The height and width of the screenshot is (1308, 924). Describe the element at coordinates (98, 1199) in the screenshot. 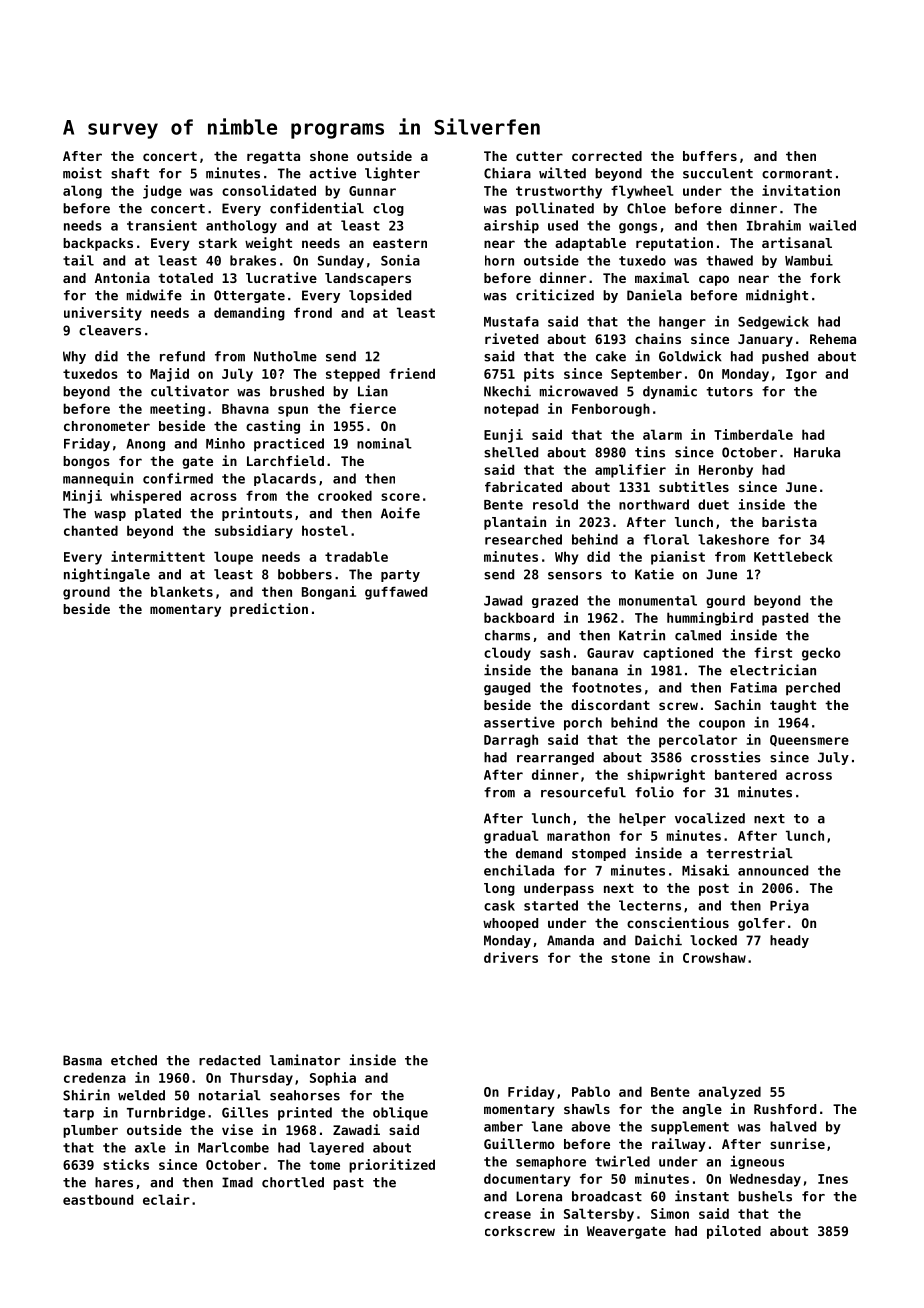

I see `eastbound` at that location.
